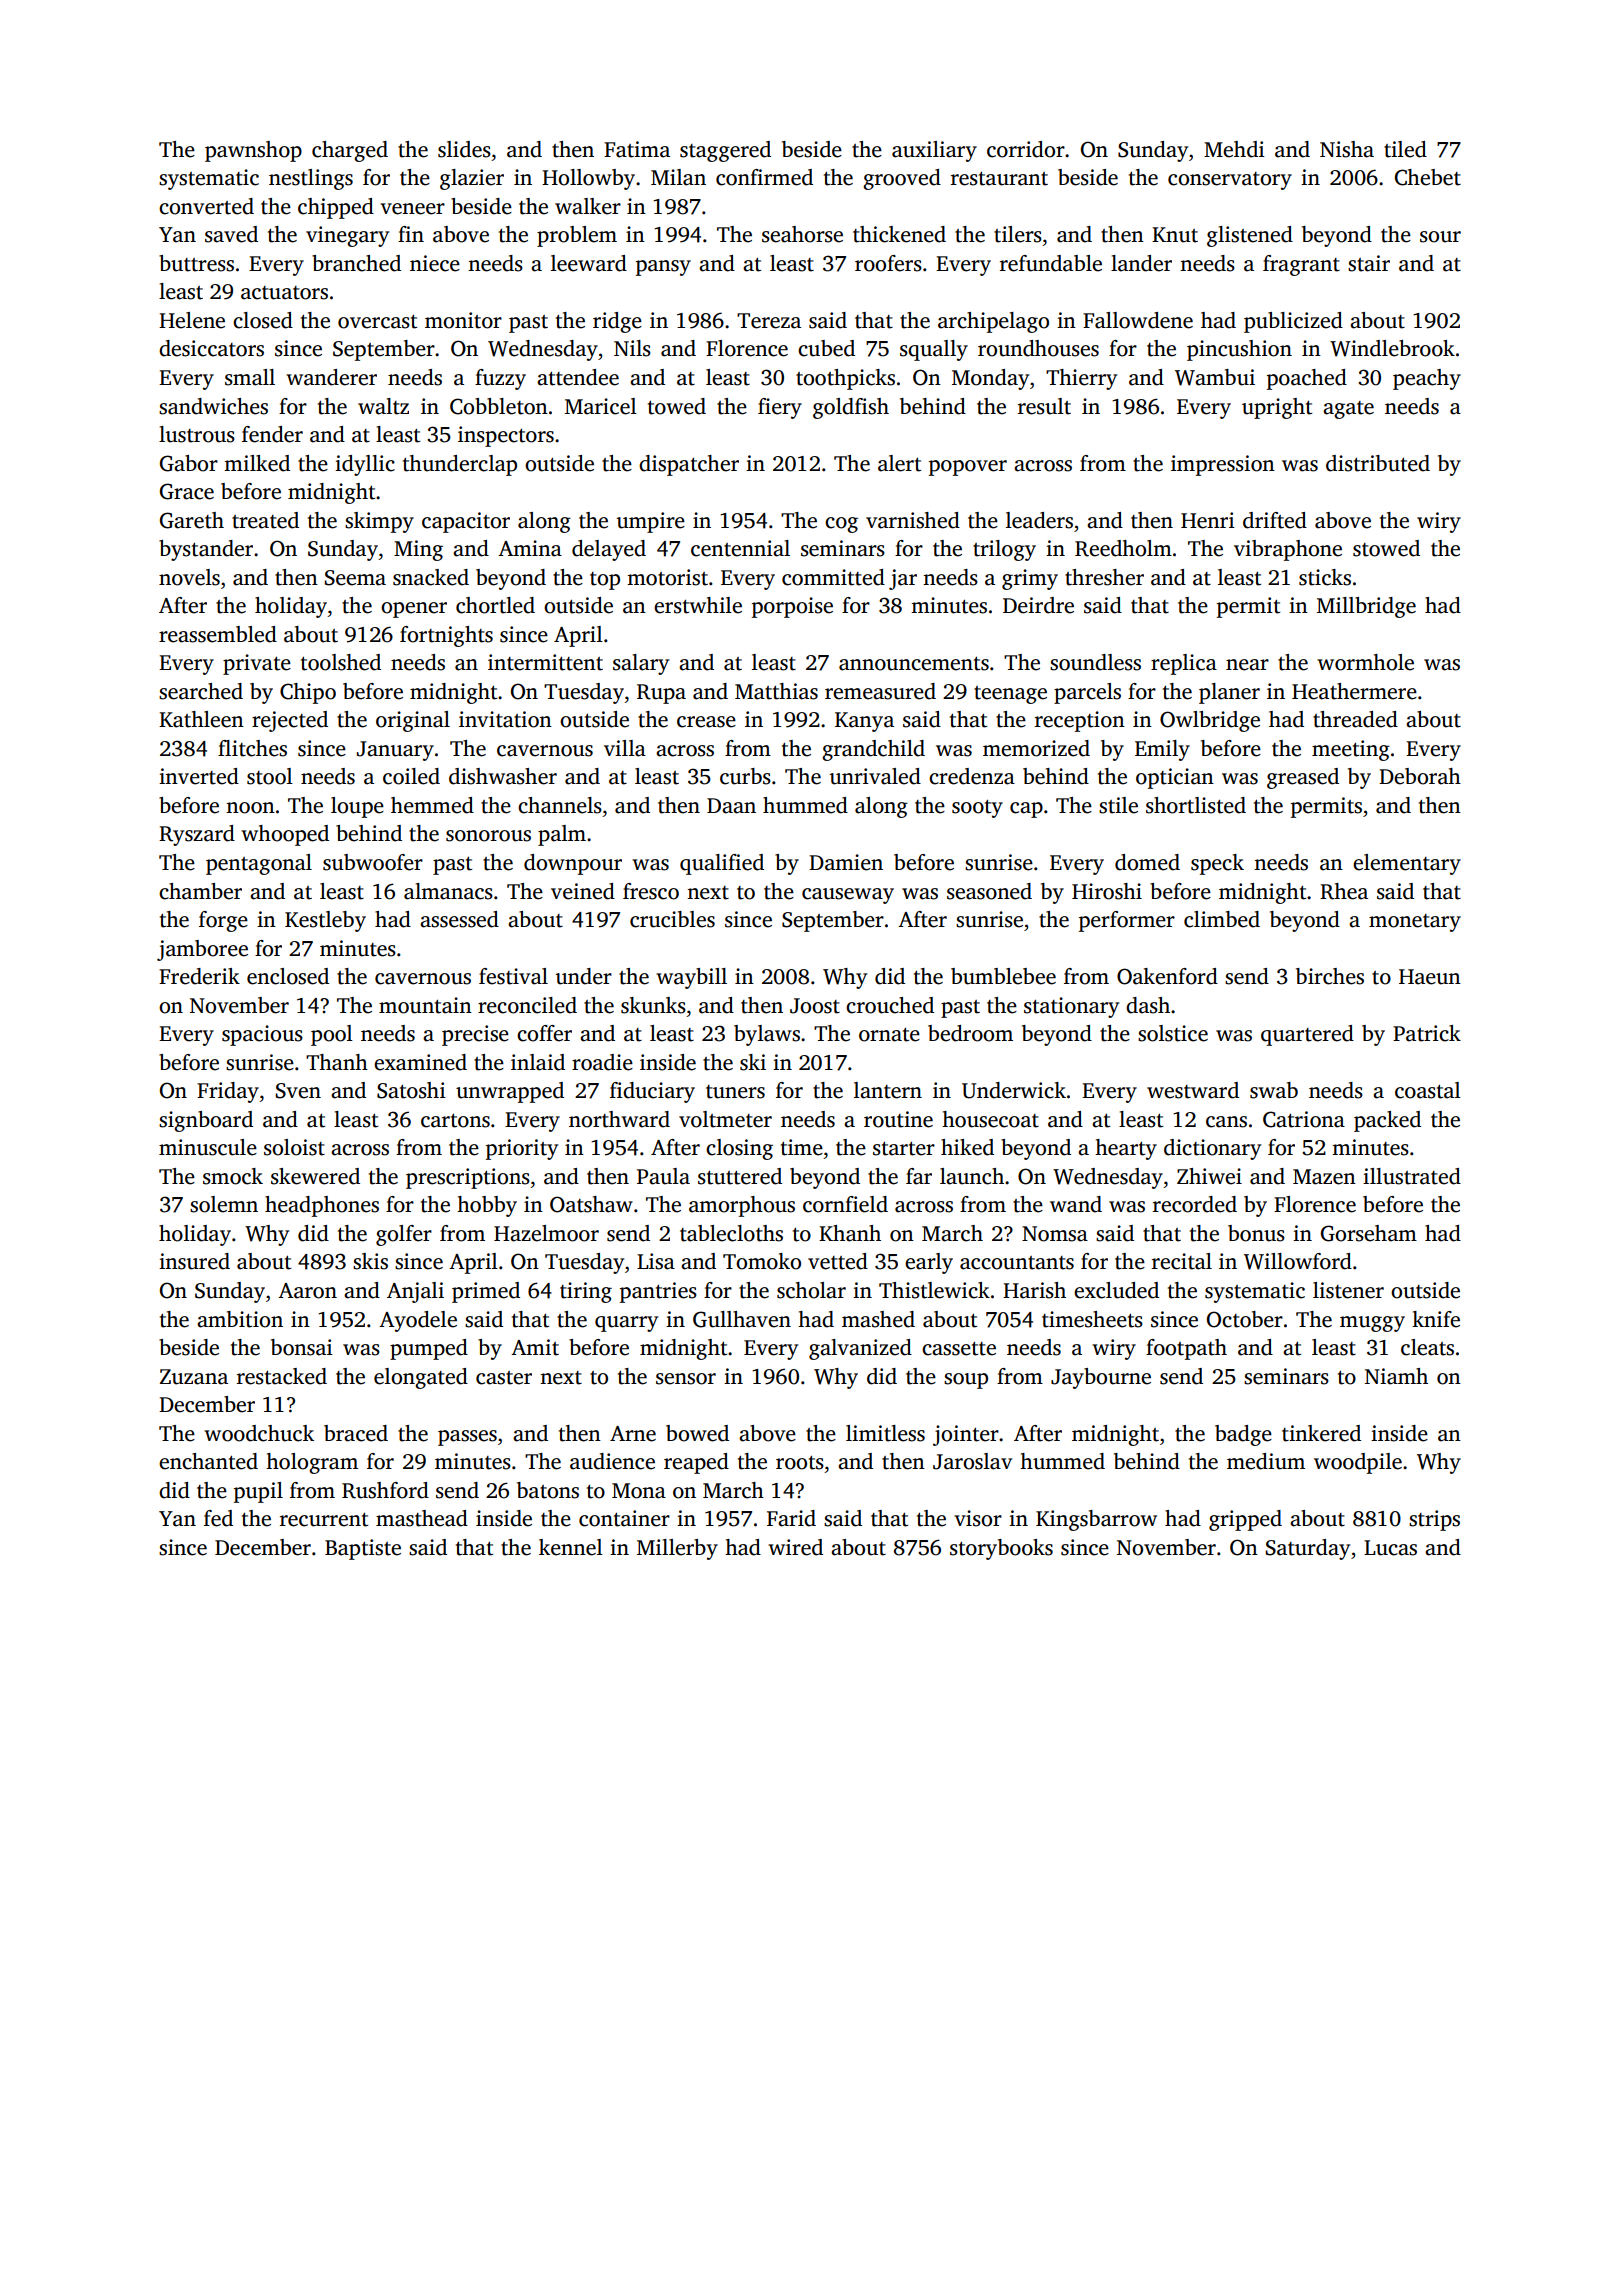  What do you see at coordinates (677, 1549) in the document?
I see `Millerby` at bounding box center [677, 1549].
